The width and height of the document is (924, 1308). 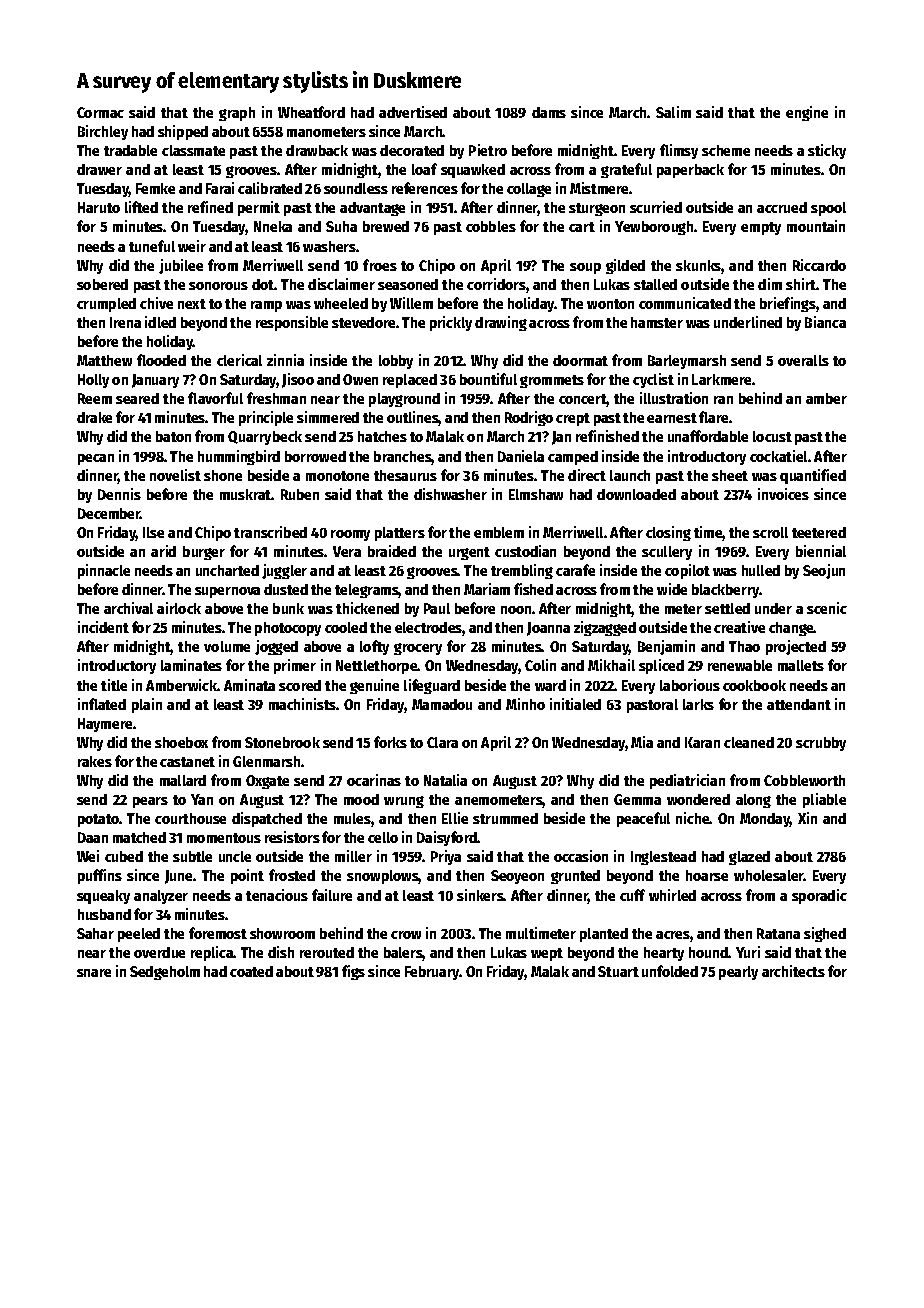 I want to click on quantified, so click(x=813, y=476).
